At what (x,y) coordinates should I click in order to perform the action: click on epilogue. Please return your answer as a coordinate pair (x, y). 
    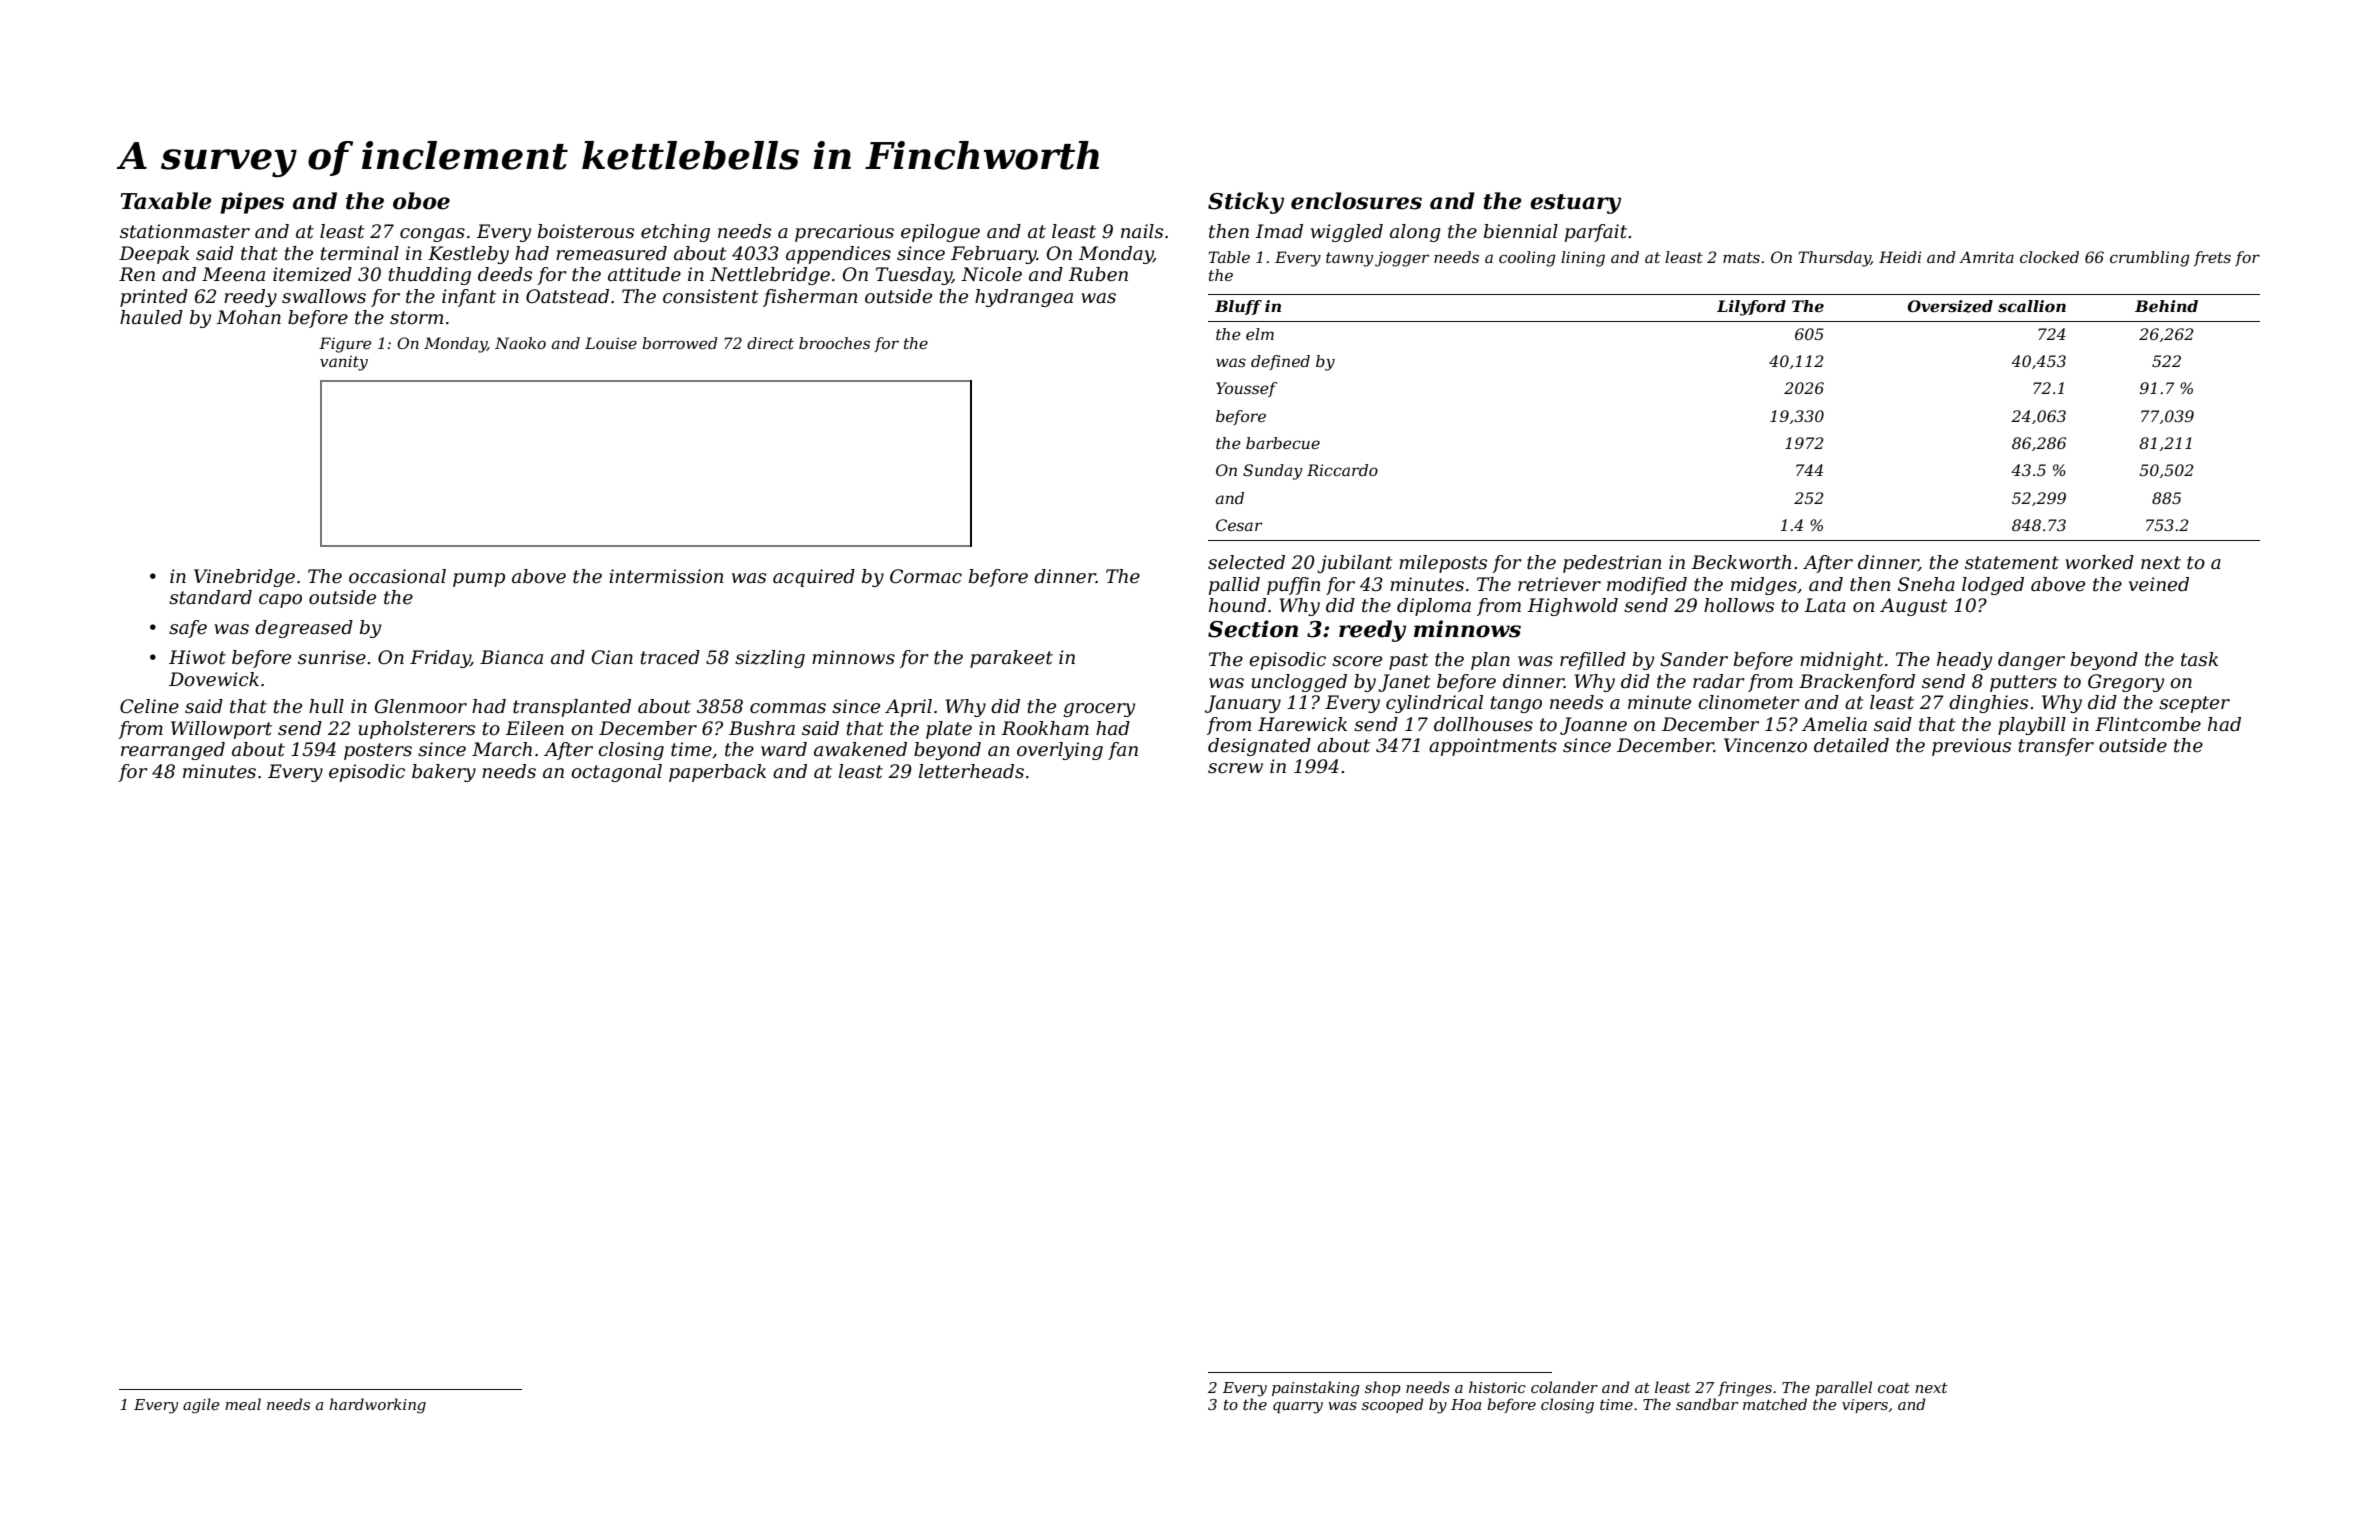
    Looking at the image, I should click on (940, 233).
